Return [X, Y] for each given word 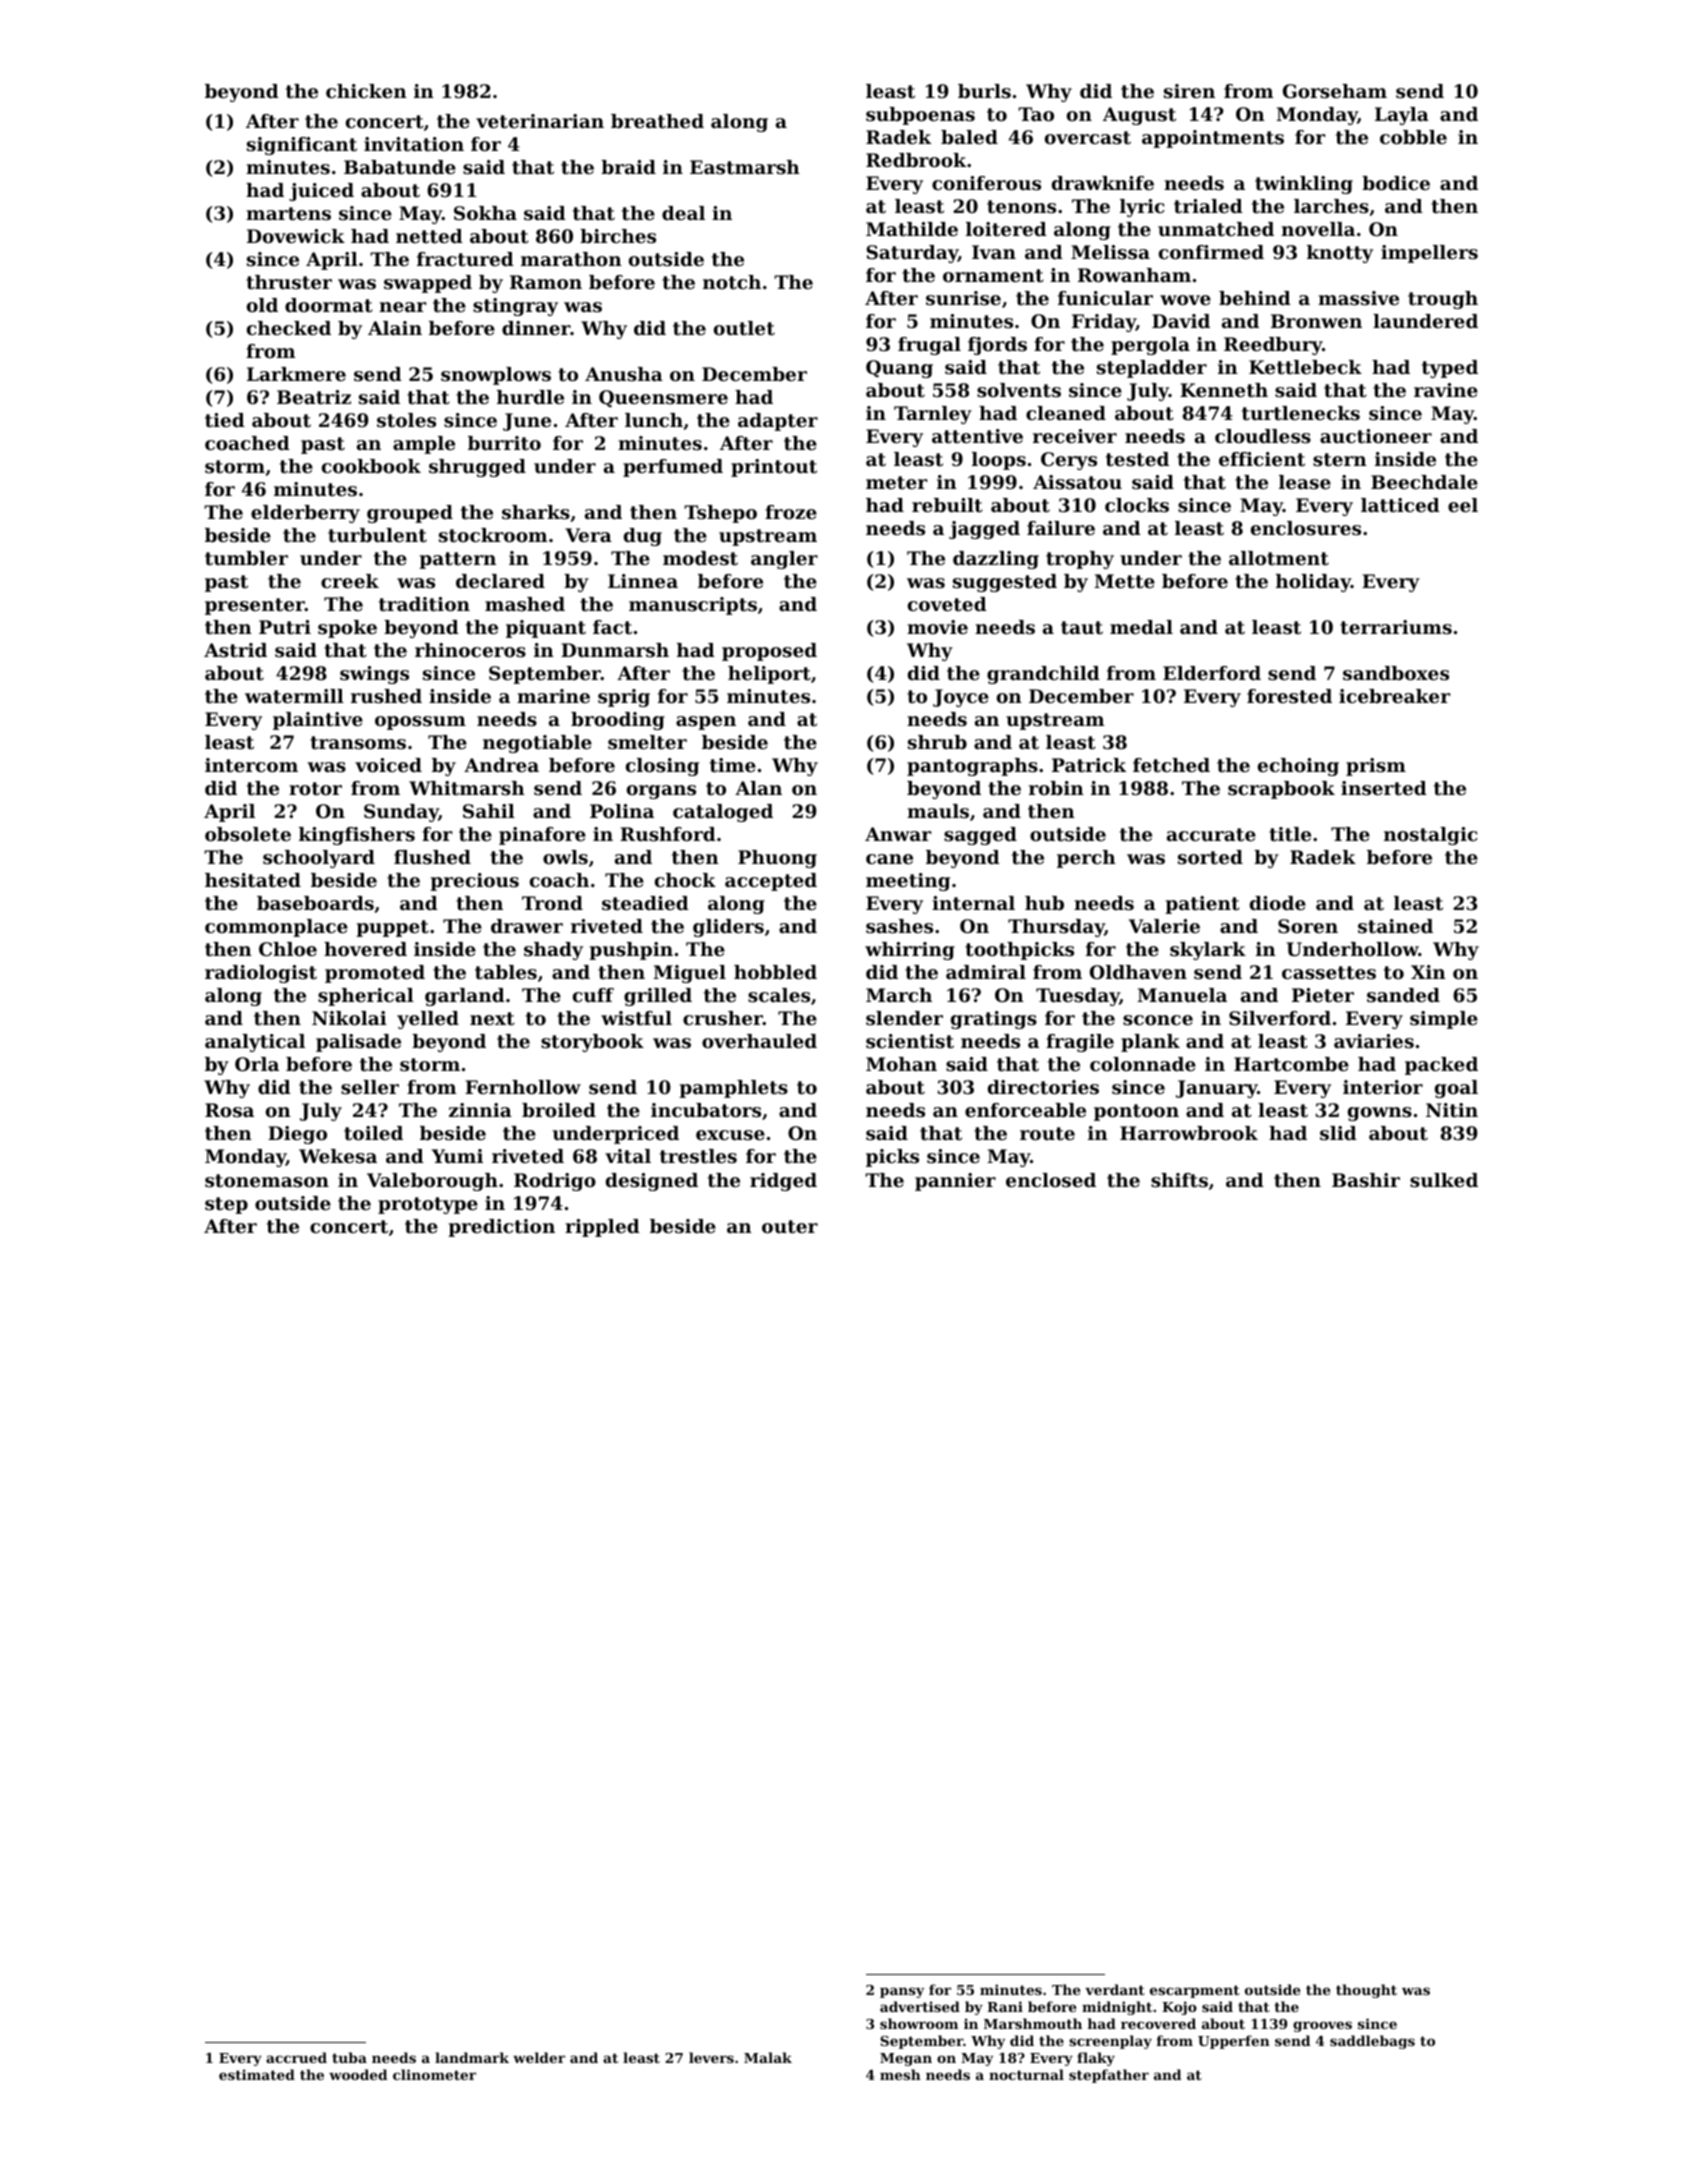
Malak [768, 2057]
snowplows [496, 376]
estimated [257, 2074]
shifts [1179, 1180]
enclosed [1051, 1180]
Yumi [457, 1156]
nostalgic [1431, 836]
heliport [769, 675]
